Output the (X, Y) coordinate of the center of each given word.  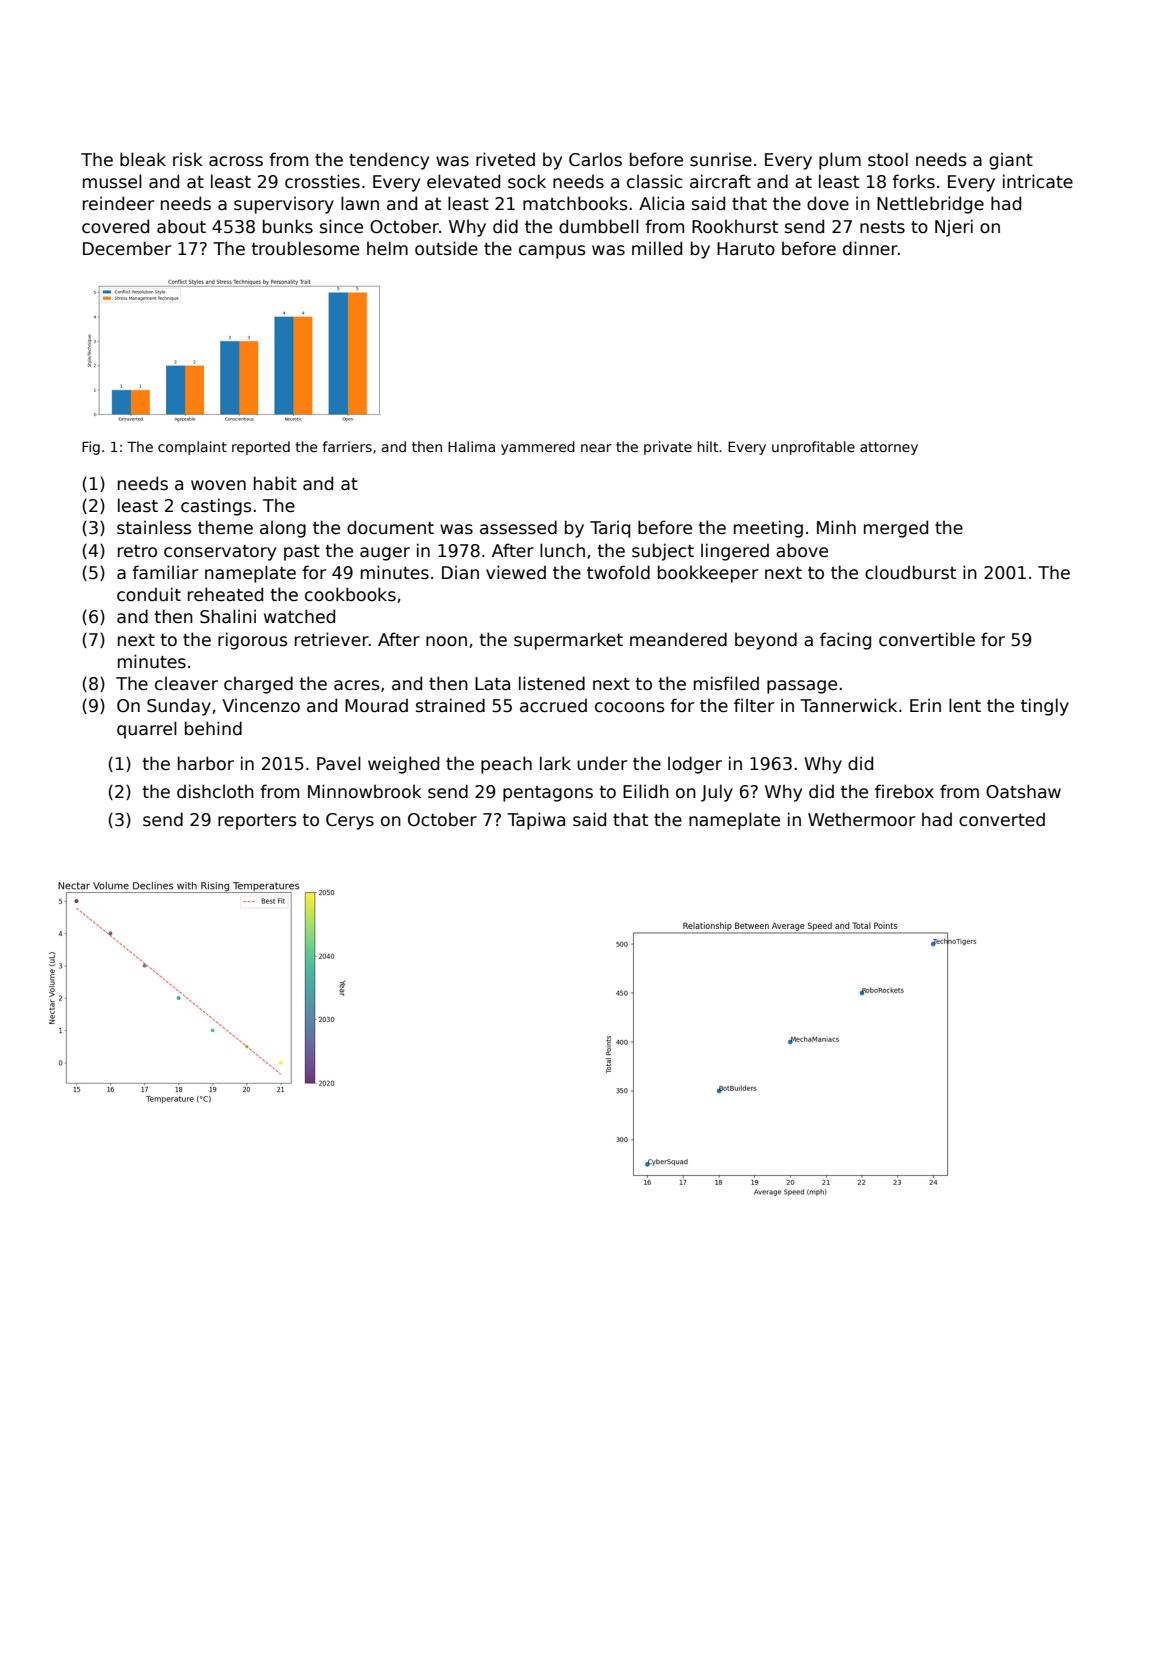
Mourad (376, 706)
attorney (889, 448)
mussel (112, 181)
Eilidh (646, 791)
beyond (766, 641)
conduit (149, 594)
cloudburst (910, 572)
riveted (505, 159)
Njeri (954, 228)
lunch (562, 550)
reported (261, 448)
